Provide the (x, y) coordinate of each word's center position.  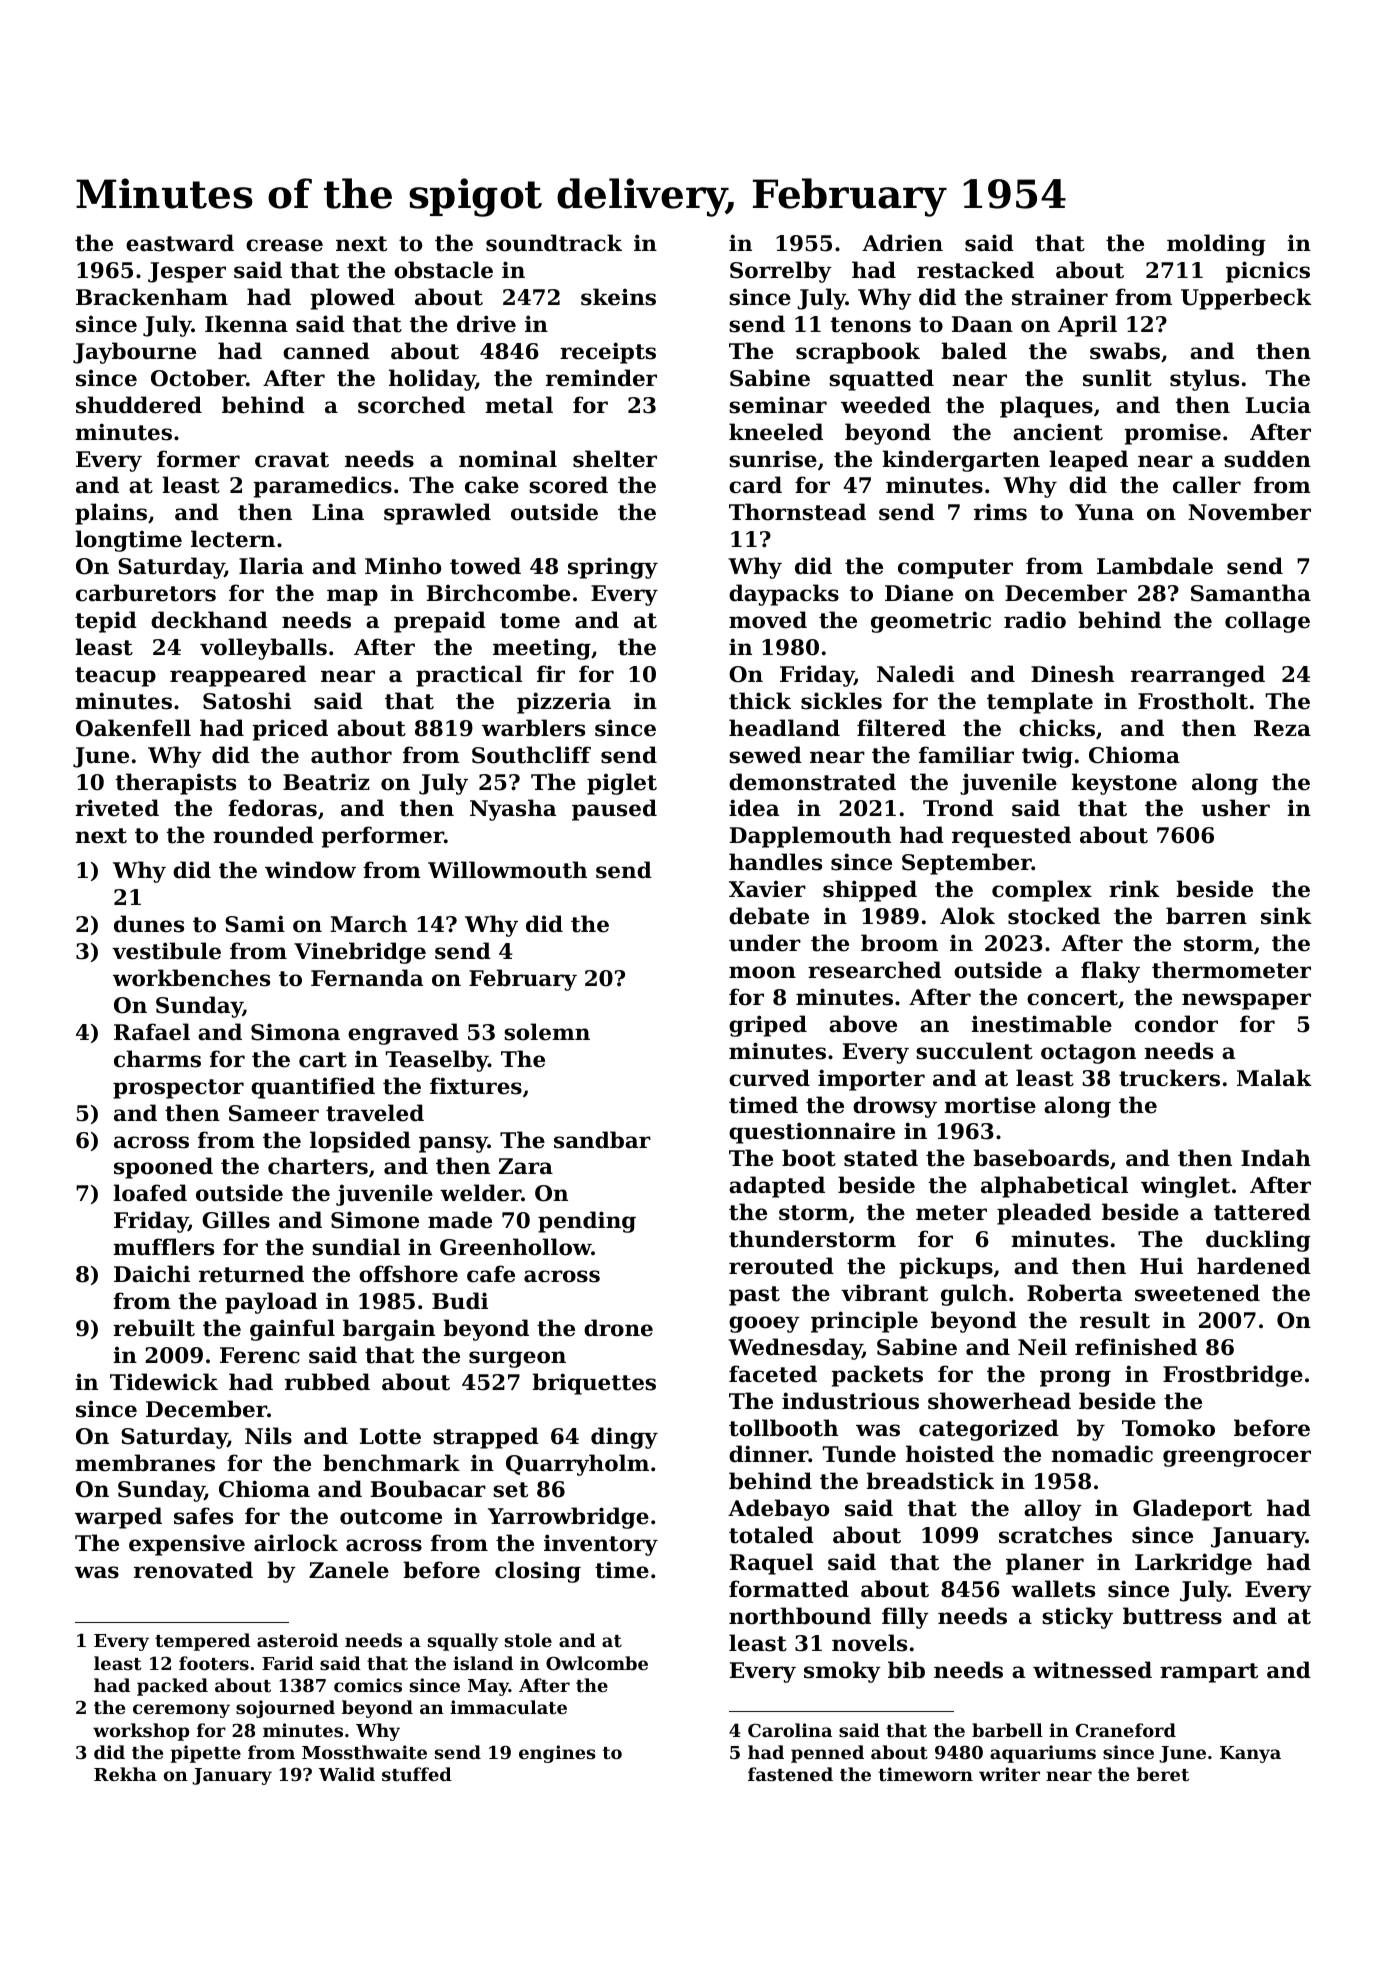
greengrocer (1237, 1458)
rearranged (1198, 676)
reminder (601, 378)
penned (827, 1754)
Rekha (125, 1774)
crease (284, 245)
